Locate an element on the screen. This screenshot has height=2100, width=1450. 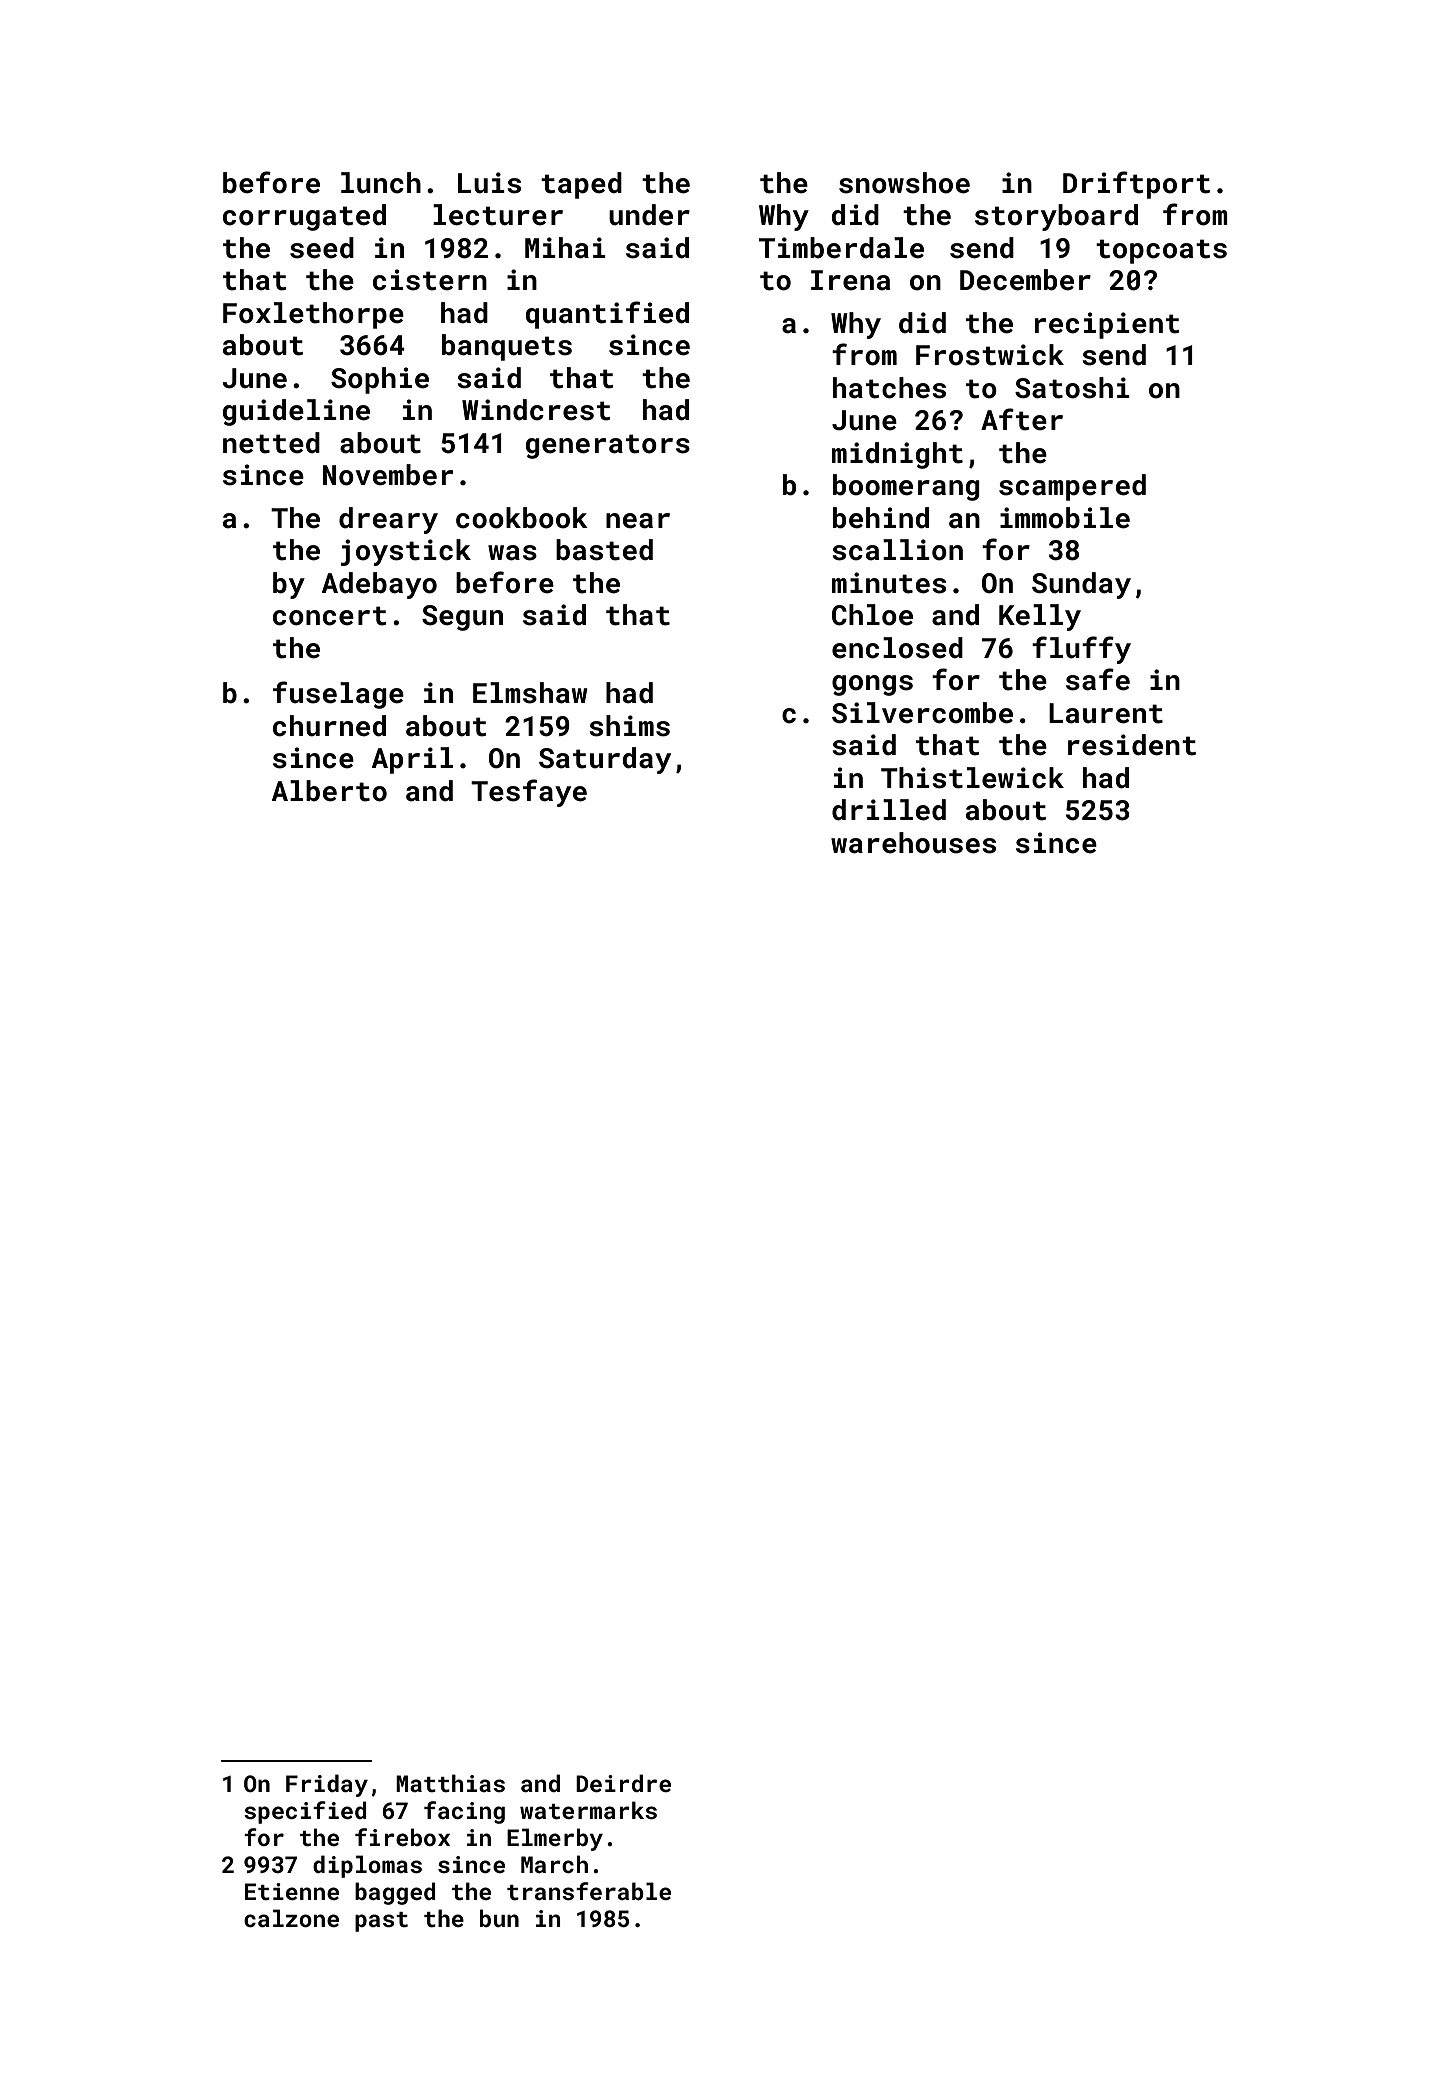
Tesfaye is located at coordinates (529, 793).
